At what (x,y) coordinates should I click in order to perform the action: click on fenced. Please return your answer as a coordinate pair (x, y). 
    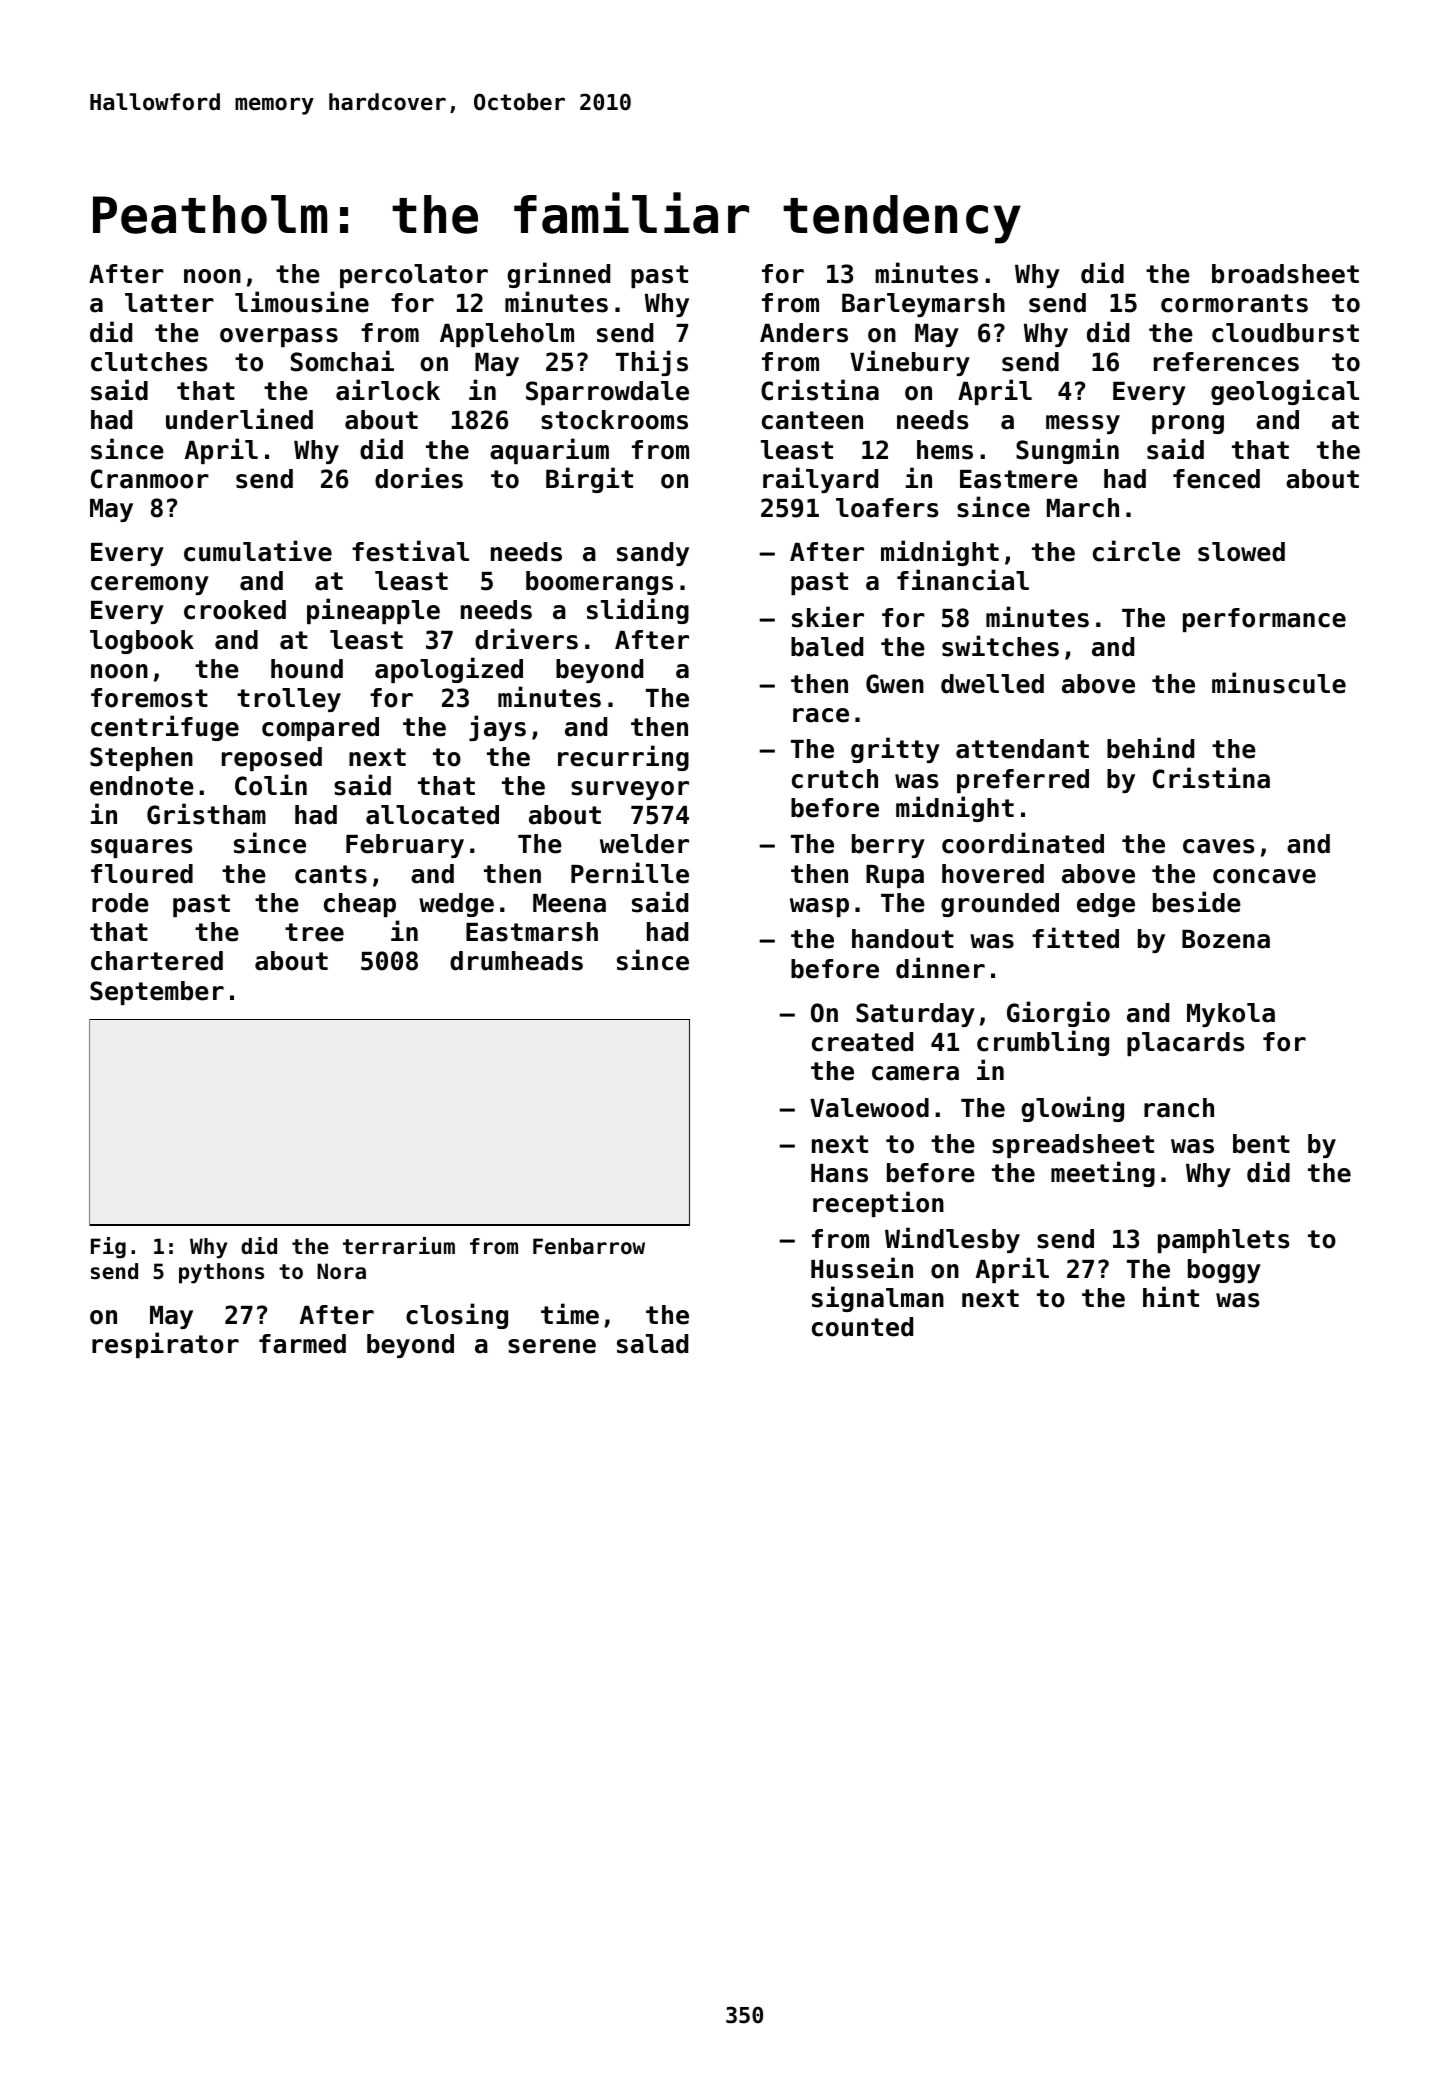
    Looking at the image, I should click on (1216, 479).
